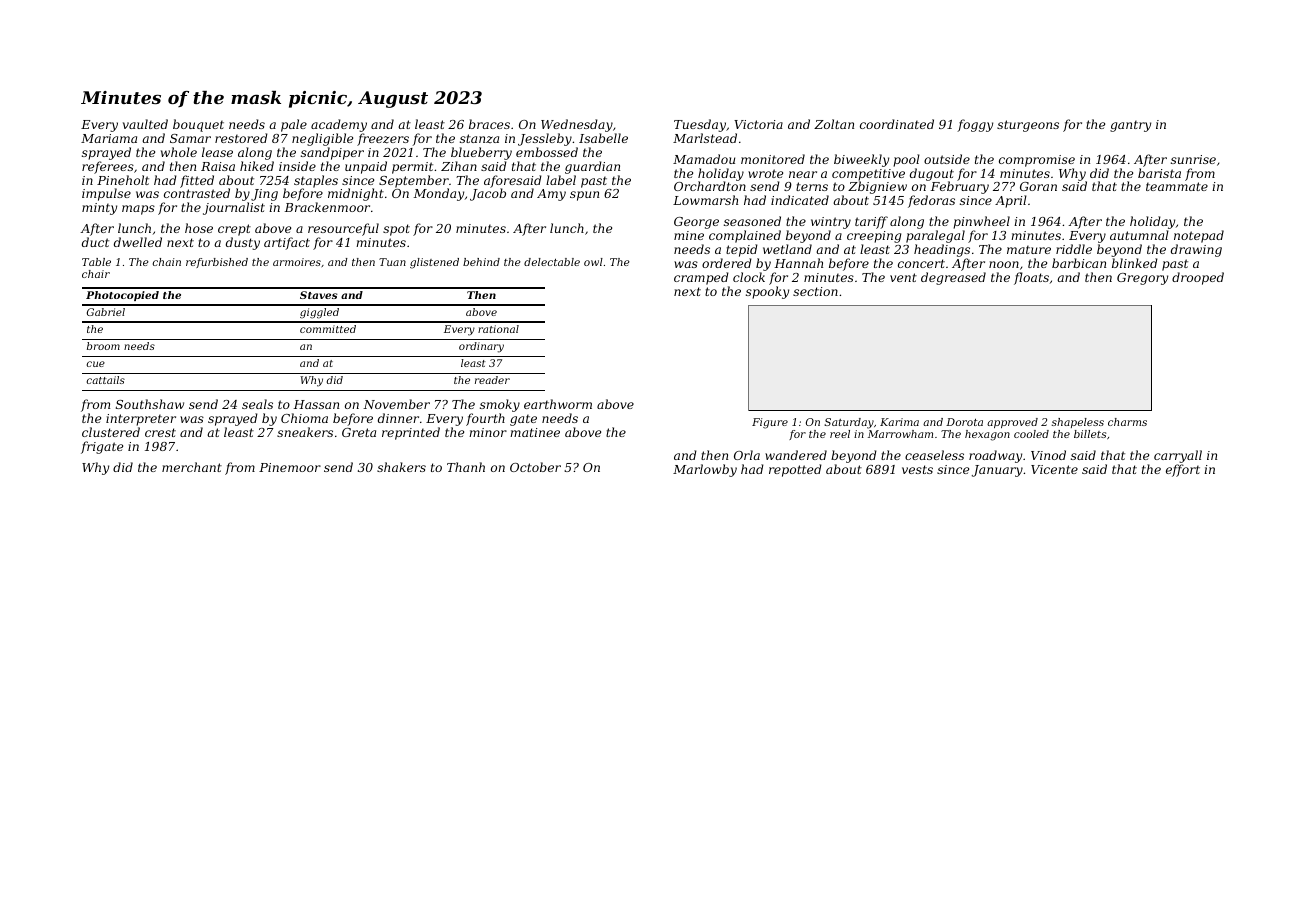 This document has height=924, width=1308. I want to click on outside, so click(947, 159).
